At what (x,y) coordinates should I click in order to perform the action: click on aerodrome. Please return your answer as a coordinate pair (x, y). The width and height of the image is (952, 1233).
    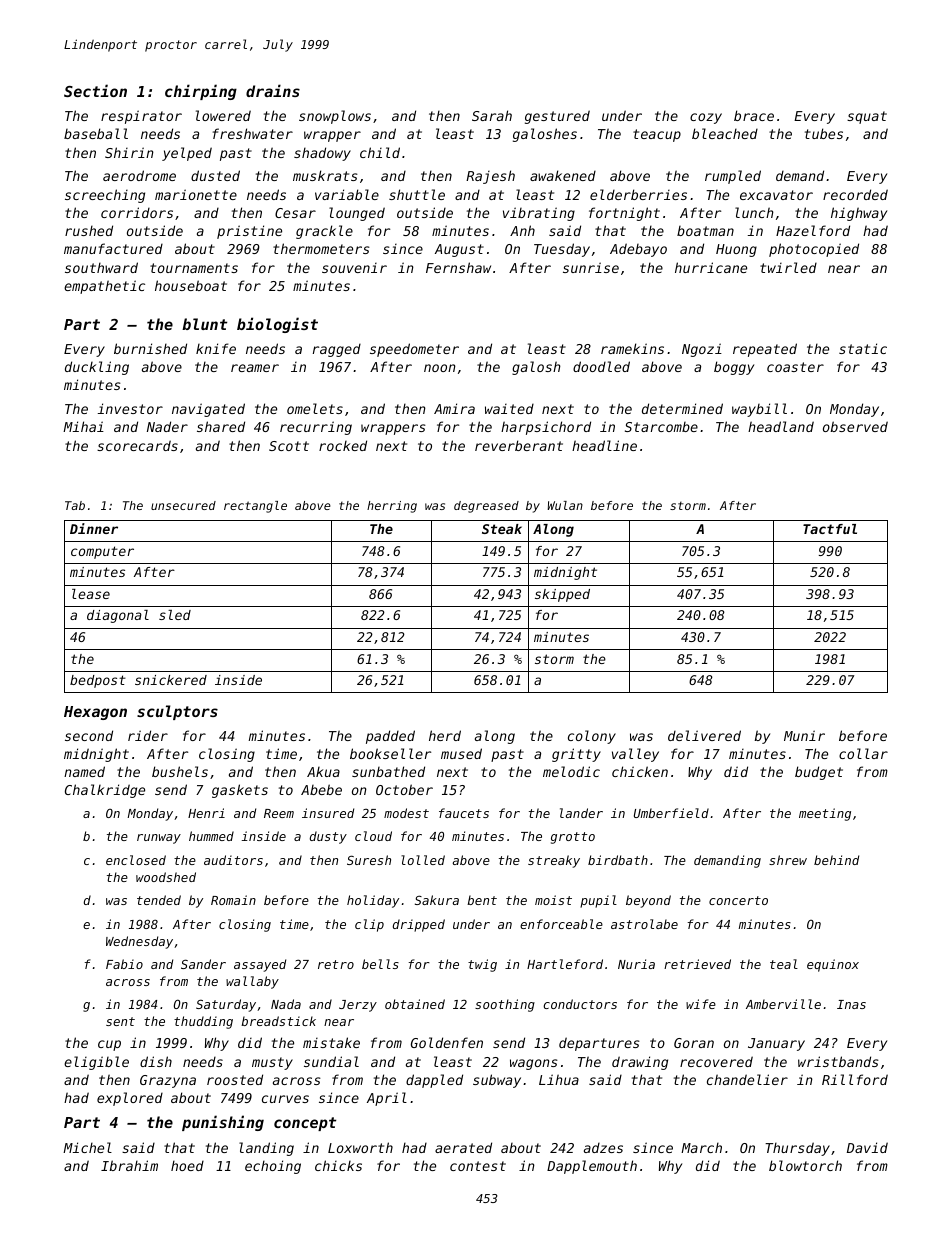
    Looking at the image, I should click on (139, 175).
